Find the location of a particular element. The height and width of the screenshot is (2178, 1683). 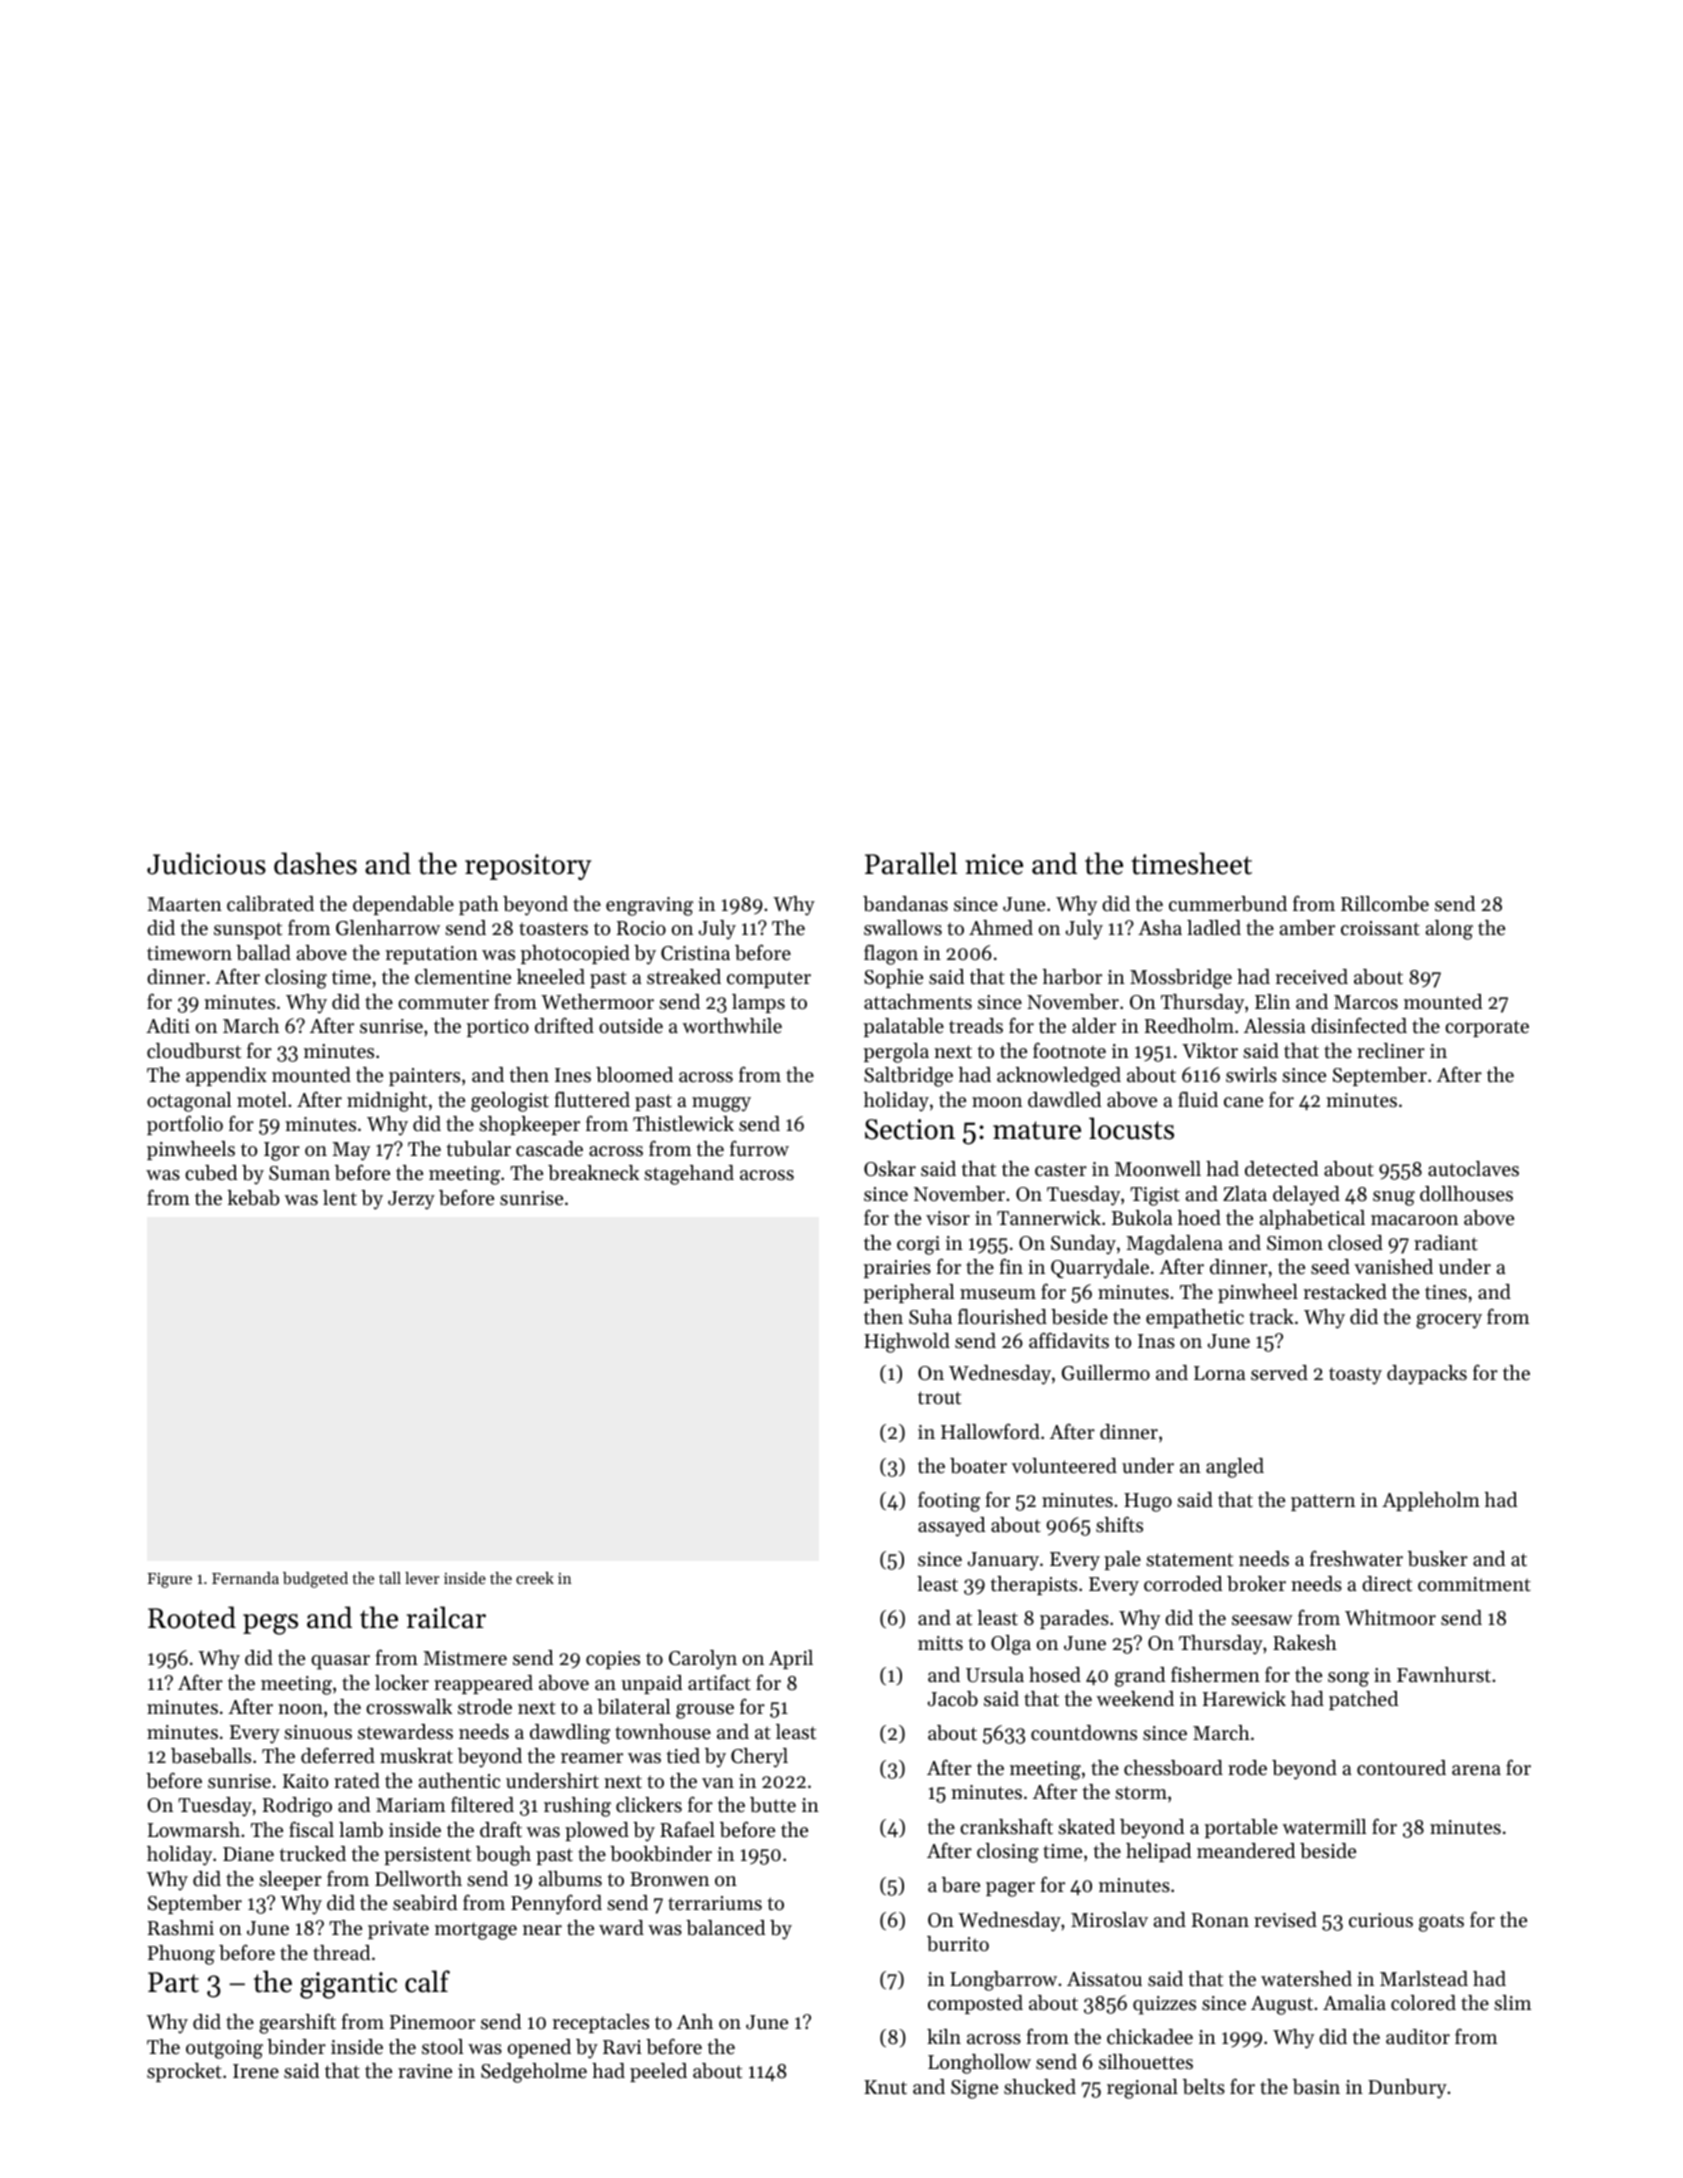

commuter is located at coordinates (443, 1003).
